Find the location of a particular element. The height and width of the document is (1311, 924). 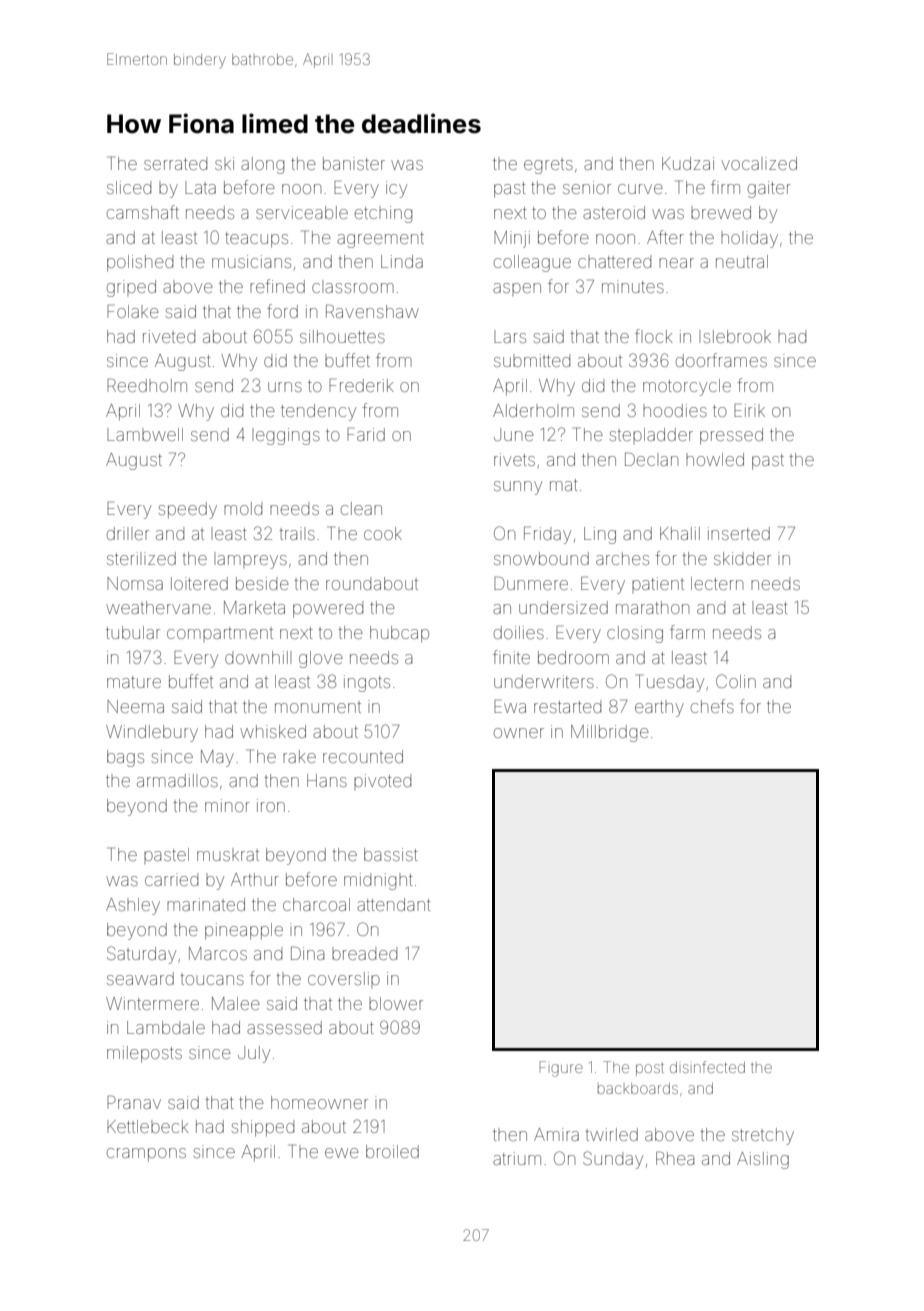

vocalized is located at coordinates (759, 163).
